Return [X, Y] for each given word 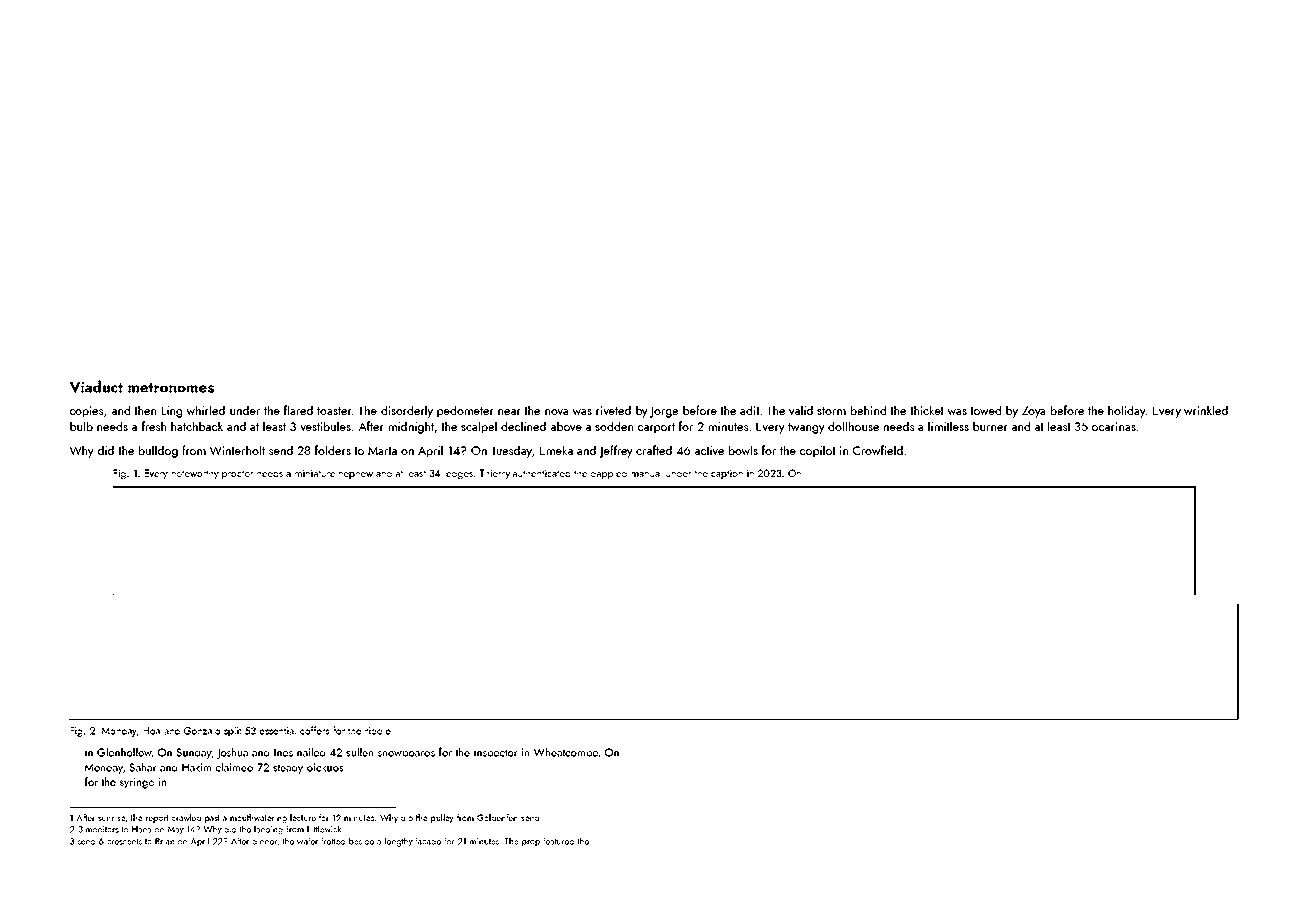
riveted [613, 410]
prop [531, 843]
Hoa [151, 731]
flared [298, 410]
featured [558, 841]
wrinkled [1206, 410]
